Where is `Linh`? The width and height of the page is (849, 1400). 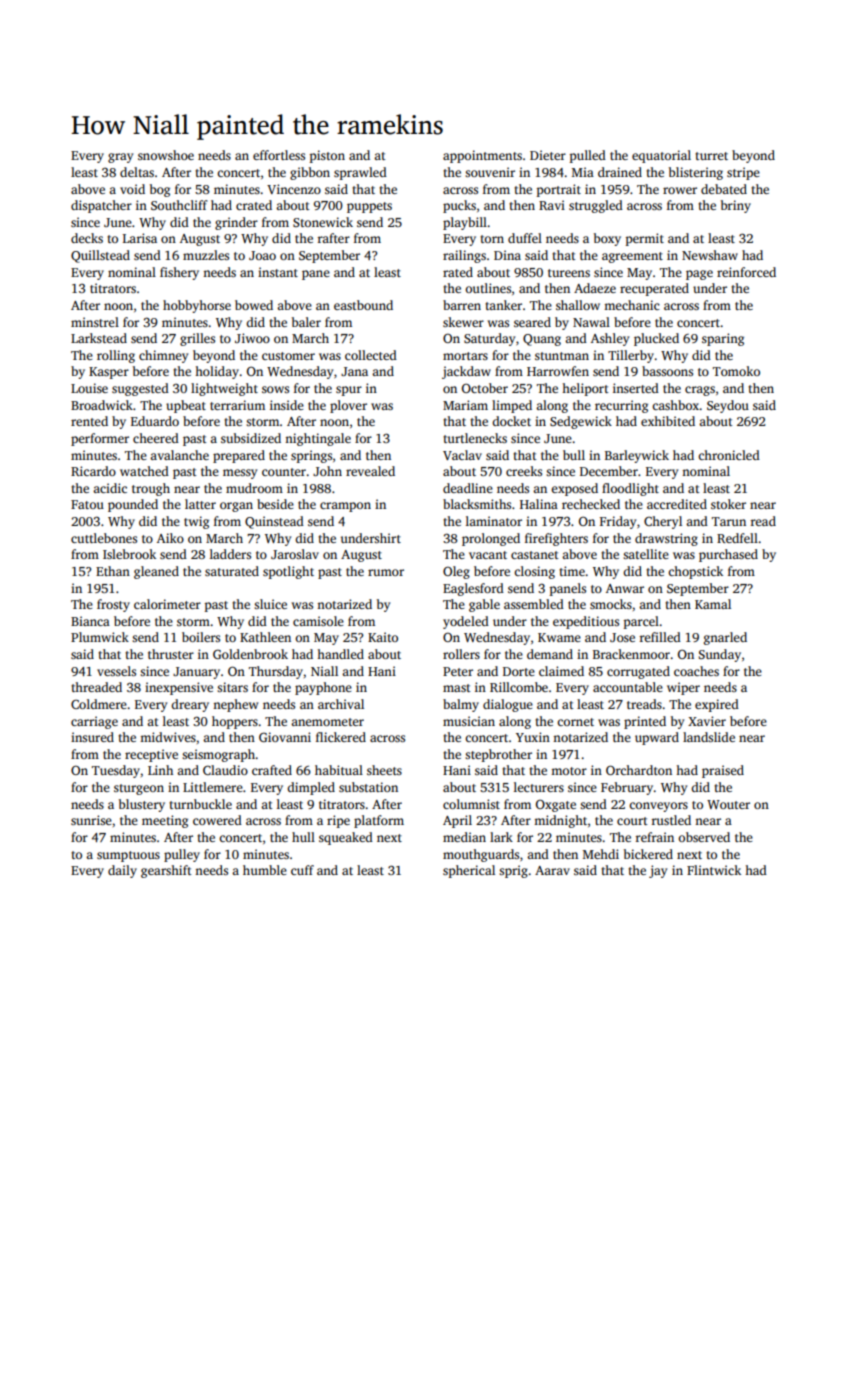
Linh is located at coordinates (160, 770).
